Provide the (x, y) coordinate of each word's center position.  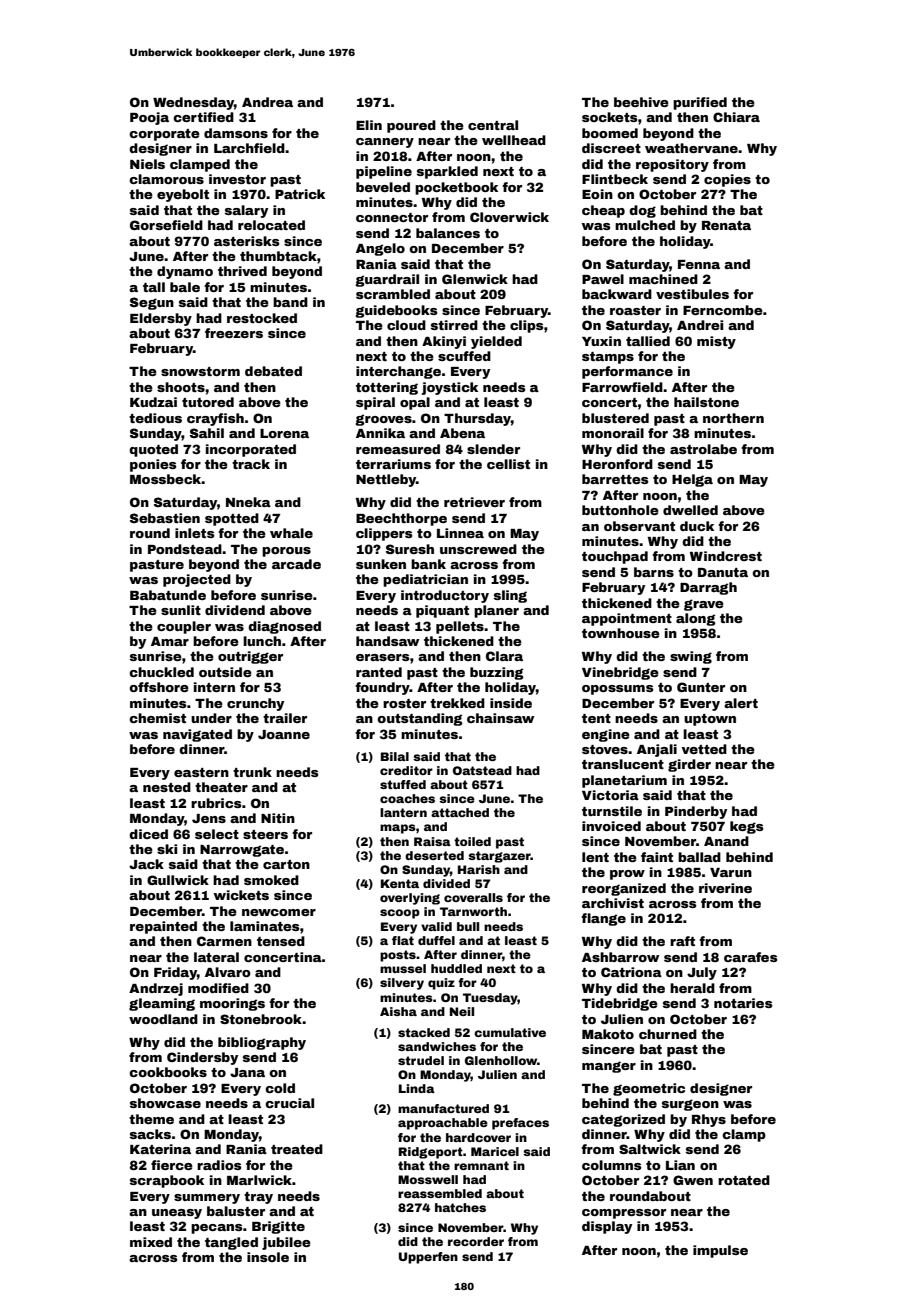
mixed (151, 1242)
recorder (476, 1241)
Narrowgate (242, 851)
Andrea (267, 102)
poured (411, 126)
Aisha (398, 1011)
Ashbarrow (620, 957)
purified (700, 103)
